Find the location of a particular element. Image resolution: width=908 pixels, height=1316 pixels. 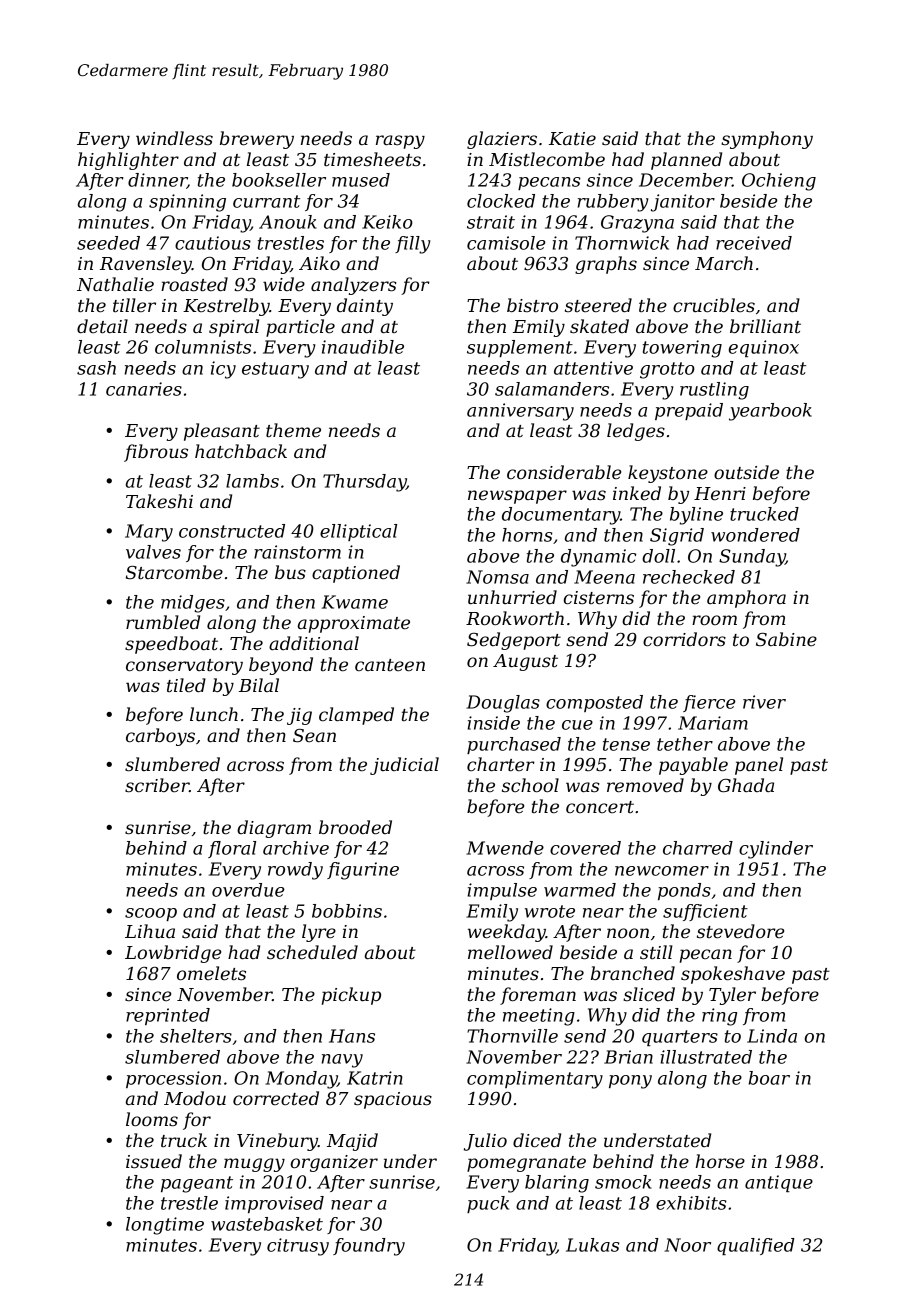

symphony is located at coordinates (767, 140).
